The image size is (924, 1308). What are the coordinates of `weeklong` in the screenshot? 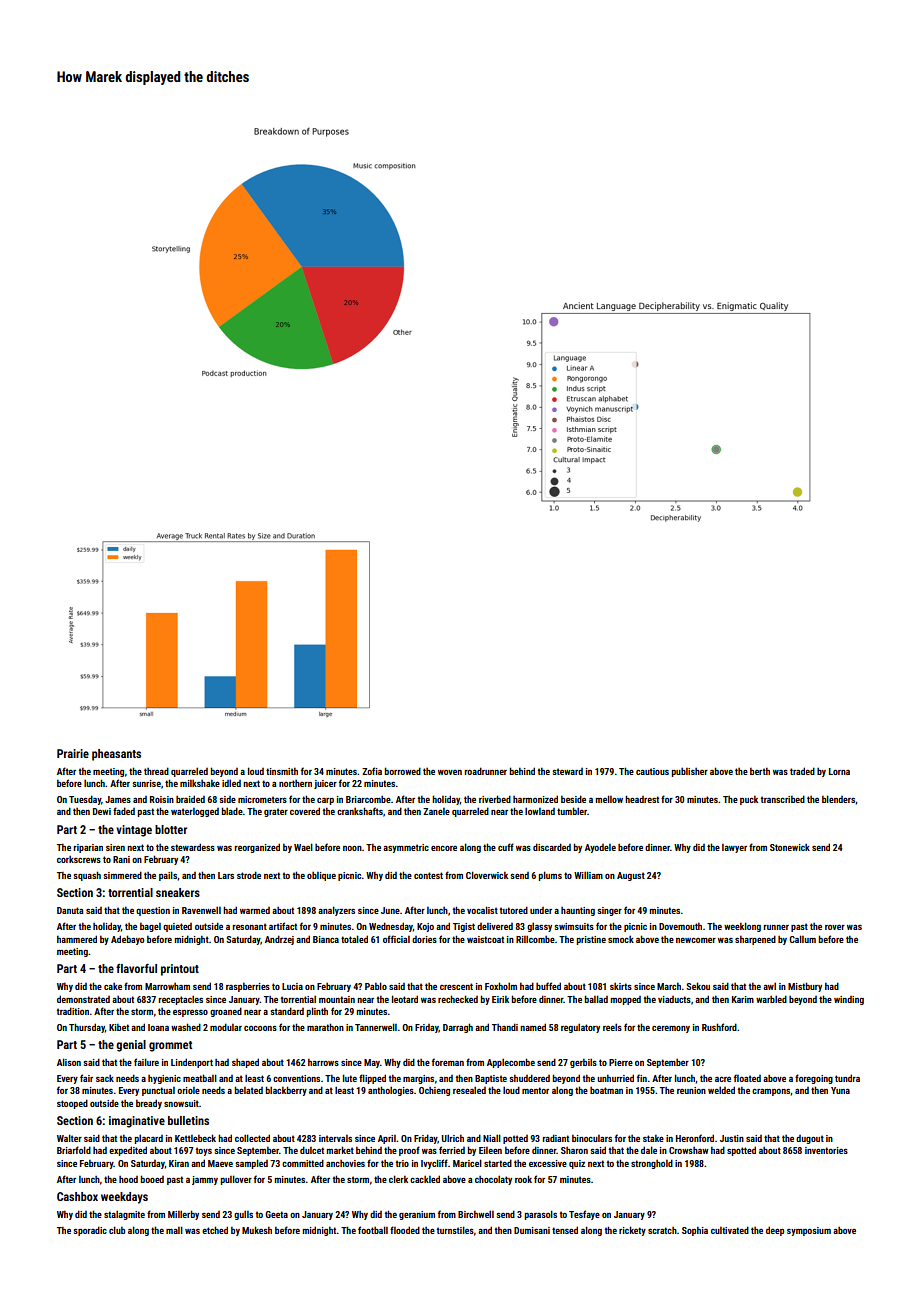 It's located at (742, 927).
